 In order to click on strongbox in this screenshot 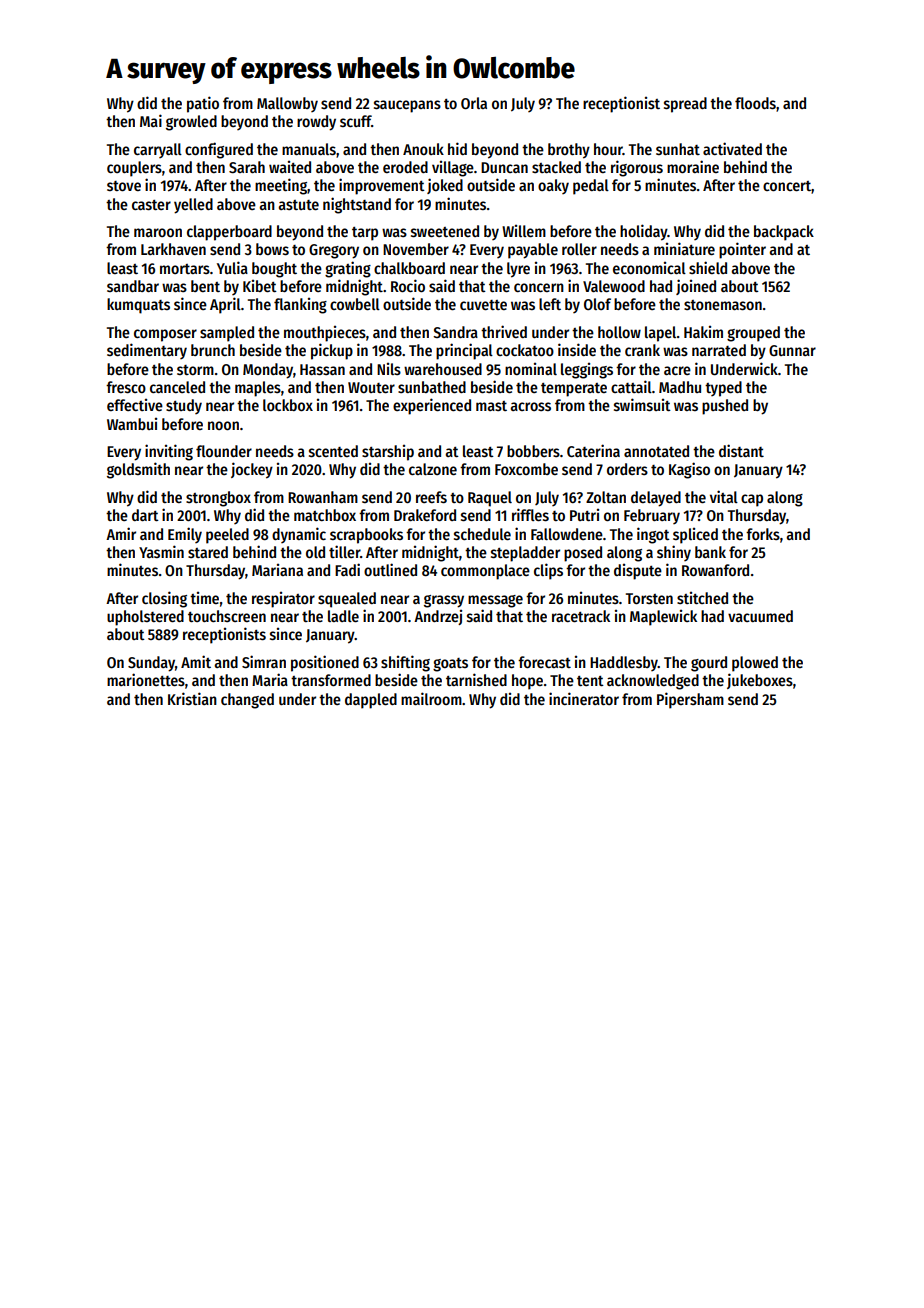, I will do `click(218, 499)`.
